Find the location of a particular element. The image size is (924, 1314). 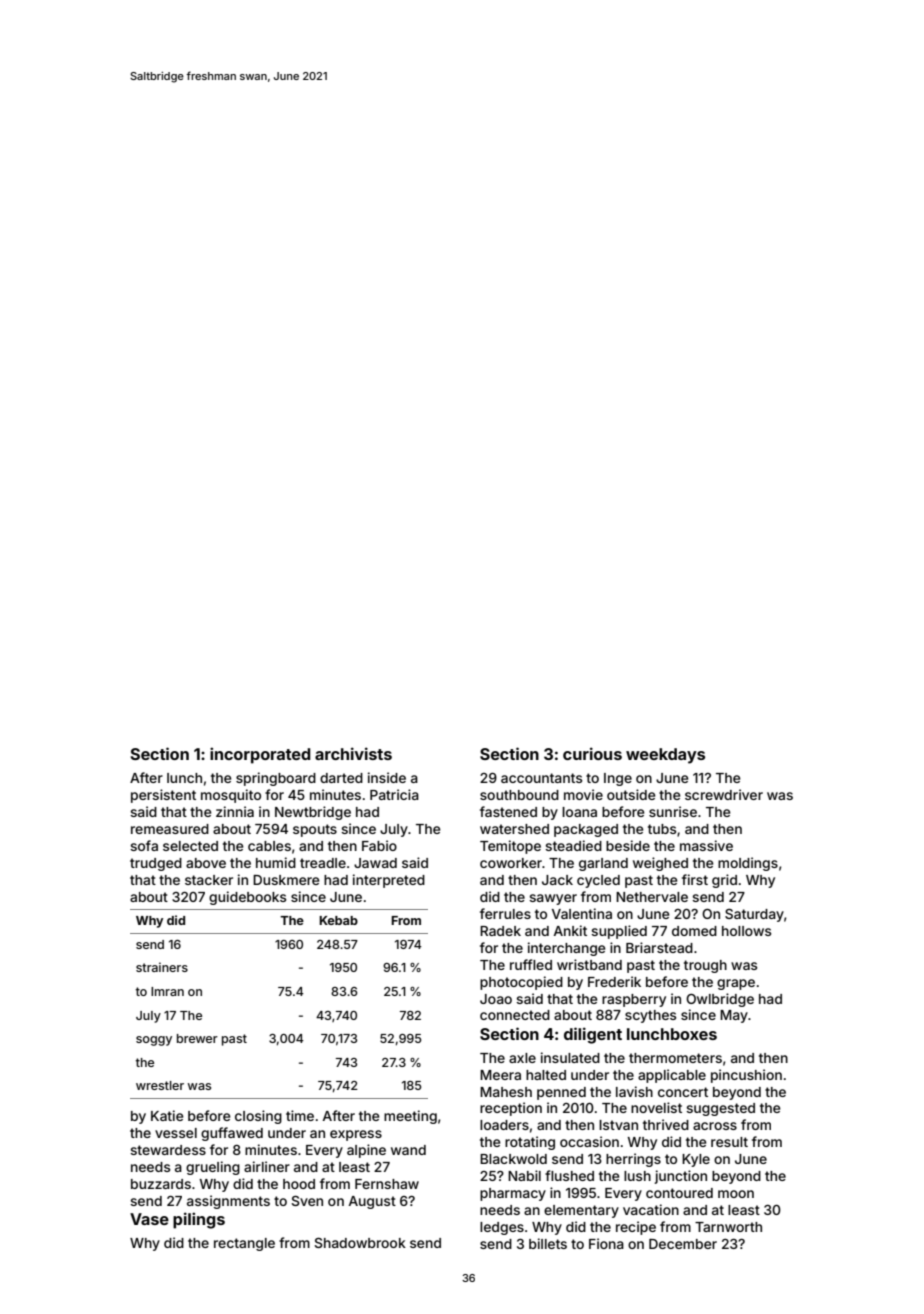

Valentina is located at coordinates (582, 913).
